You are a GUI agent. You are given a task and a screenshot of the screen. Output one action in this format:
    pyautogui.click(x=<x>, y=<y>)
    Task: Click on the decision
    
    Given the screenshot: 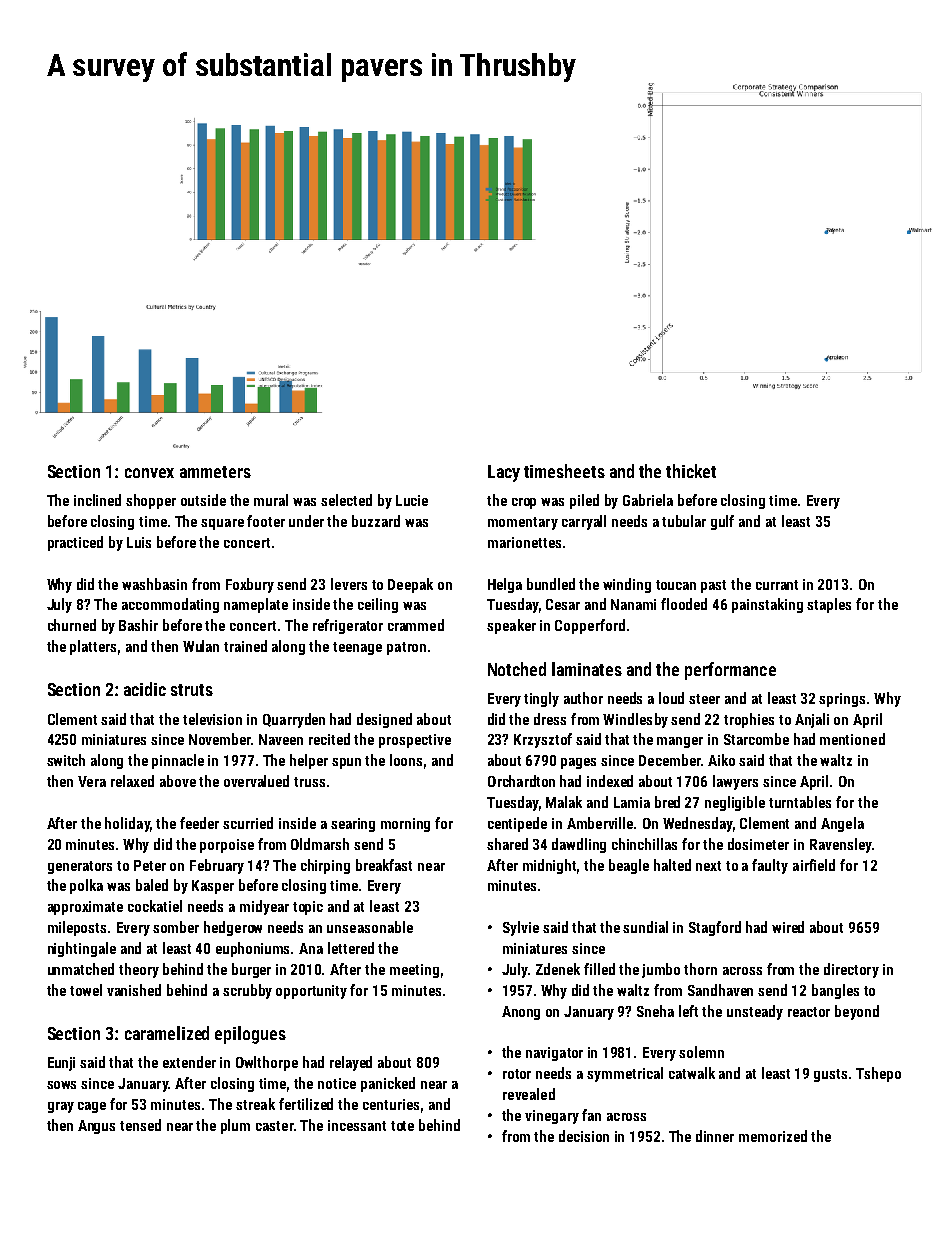 What is the action you would take?
    pyautogui.click(x=584, y=1136)
